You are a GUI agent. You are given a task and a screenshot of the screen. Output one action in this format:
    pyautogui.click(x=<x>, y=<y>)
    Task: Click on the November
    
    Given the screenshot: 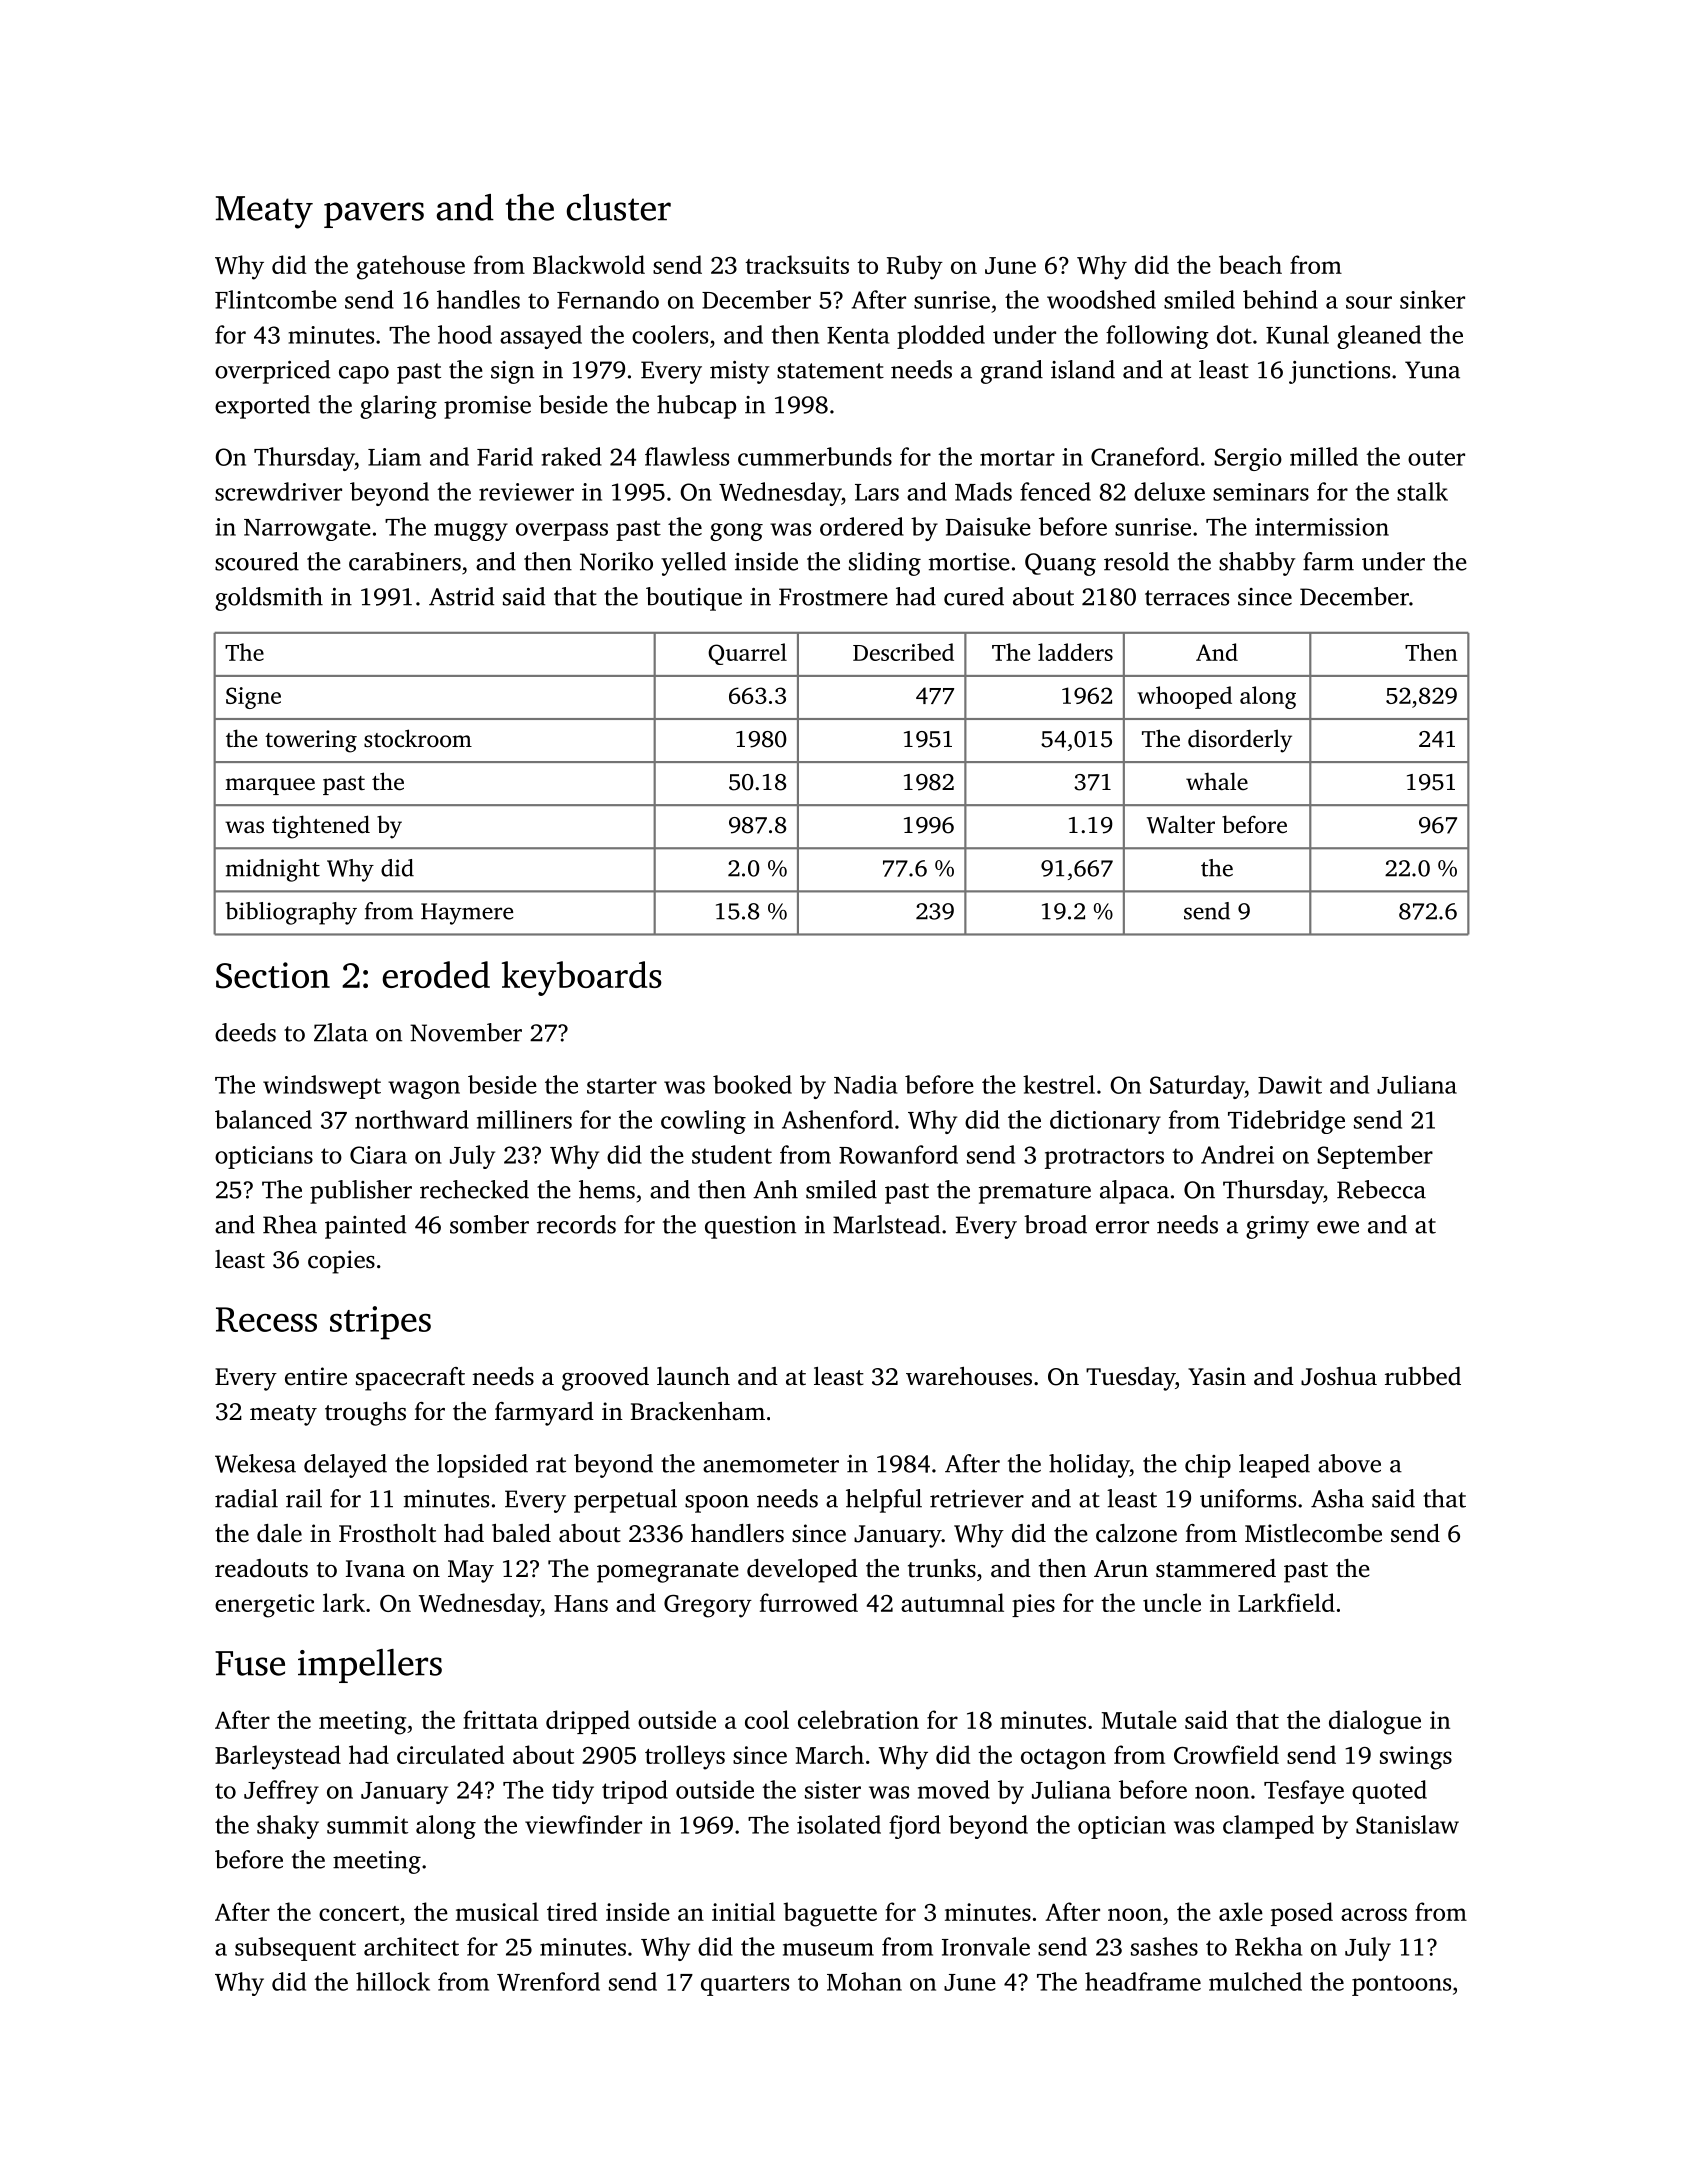 What is the action you would take?
    pyautogui.click(x=466, y=1032)
